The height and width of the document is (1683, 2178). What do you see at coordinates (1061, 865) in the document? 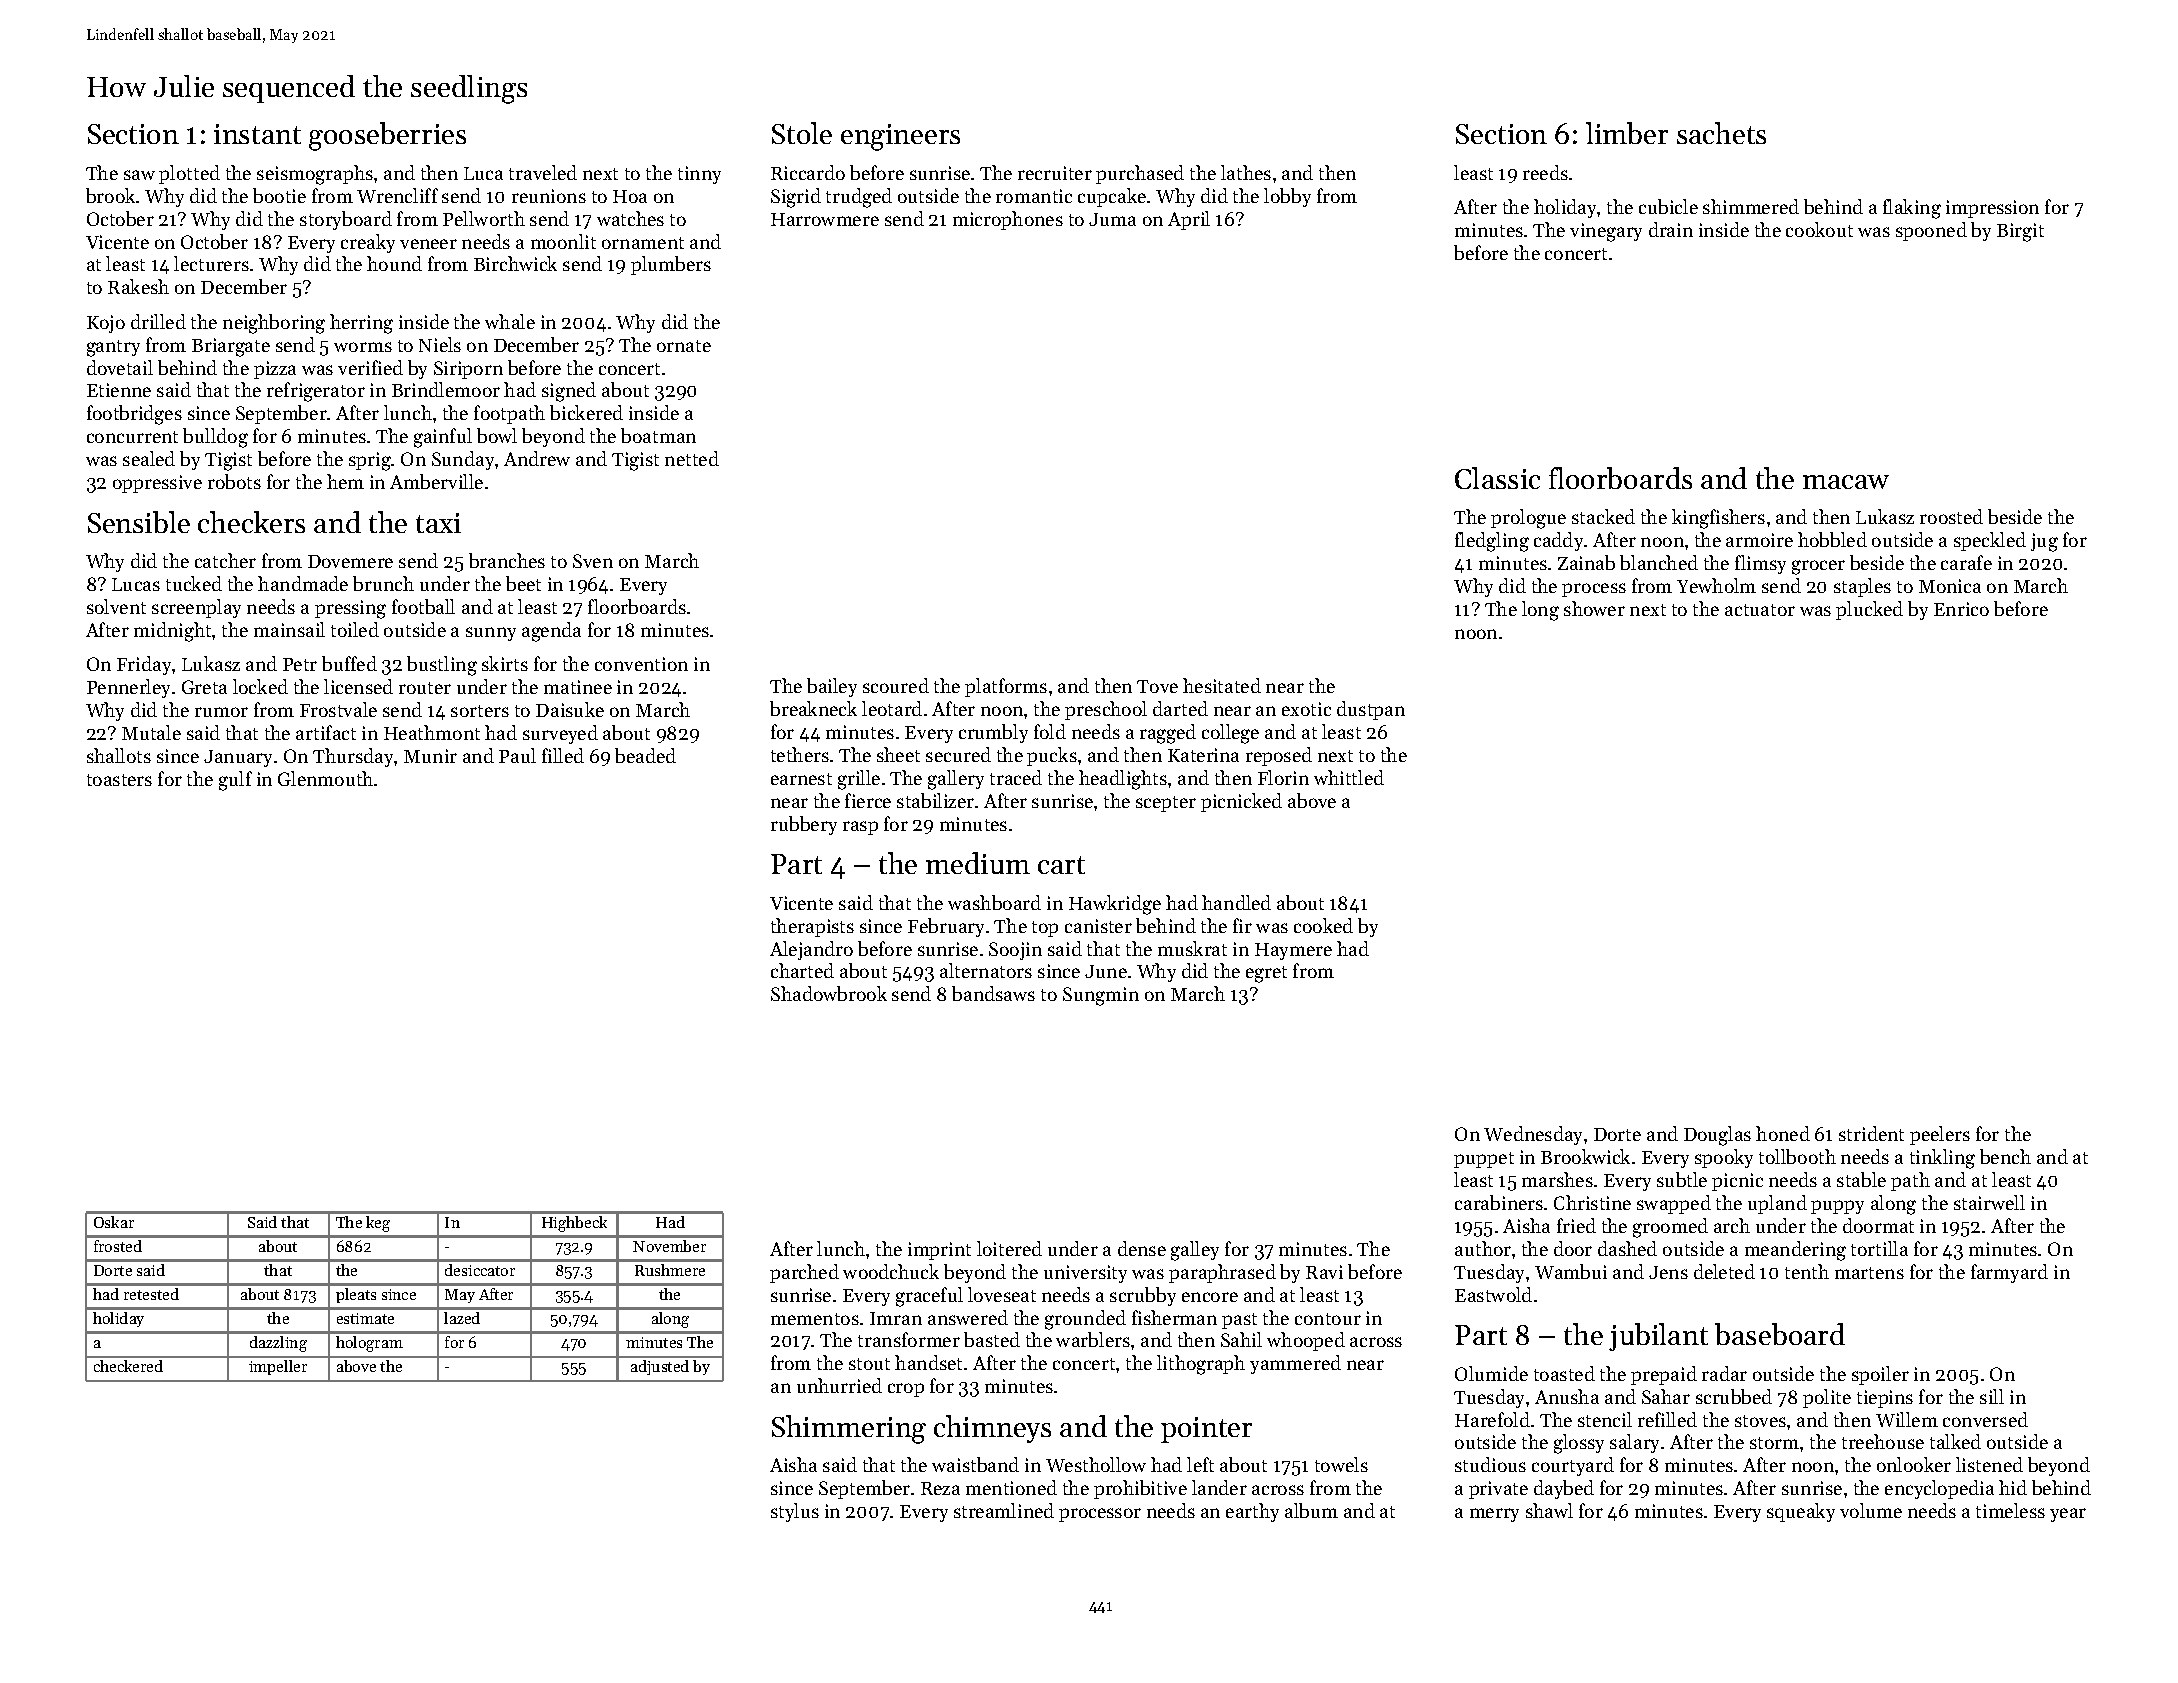
I see `cart` at bounding box center [1061, 865].
